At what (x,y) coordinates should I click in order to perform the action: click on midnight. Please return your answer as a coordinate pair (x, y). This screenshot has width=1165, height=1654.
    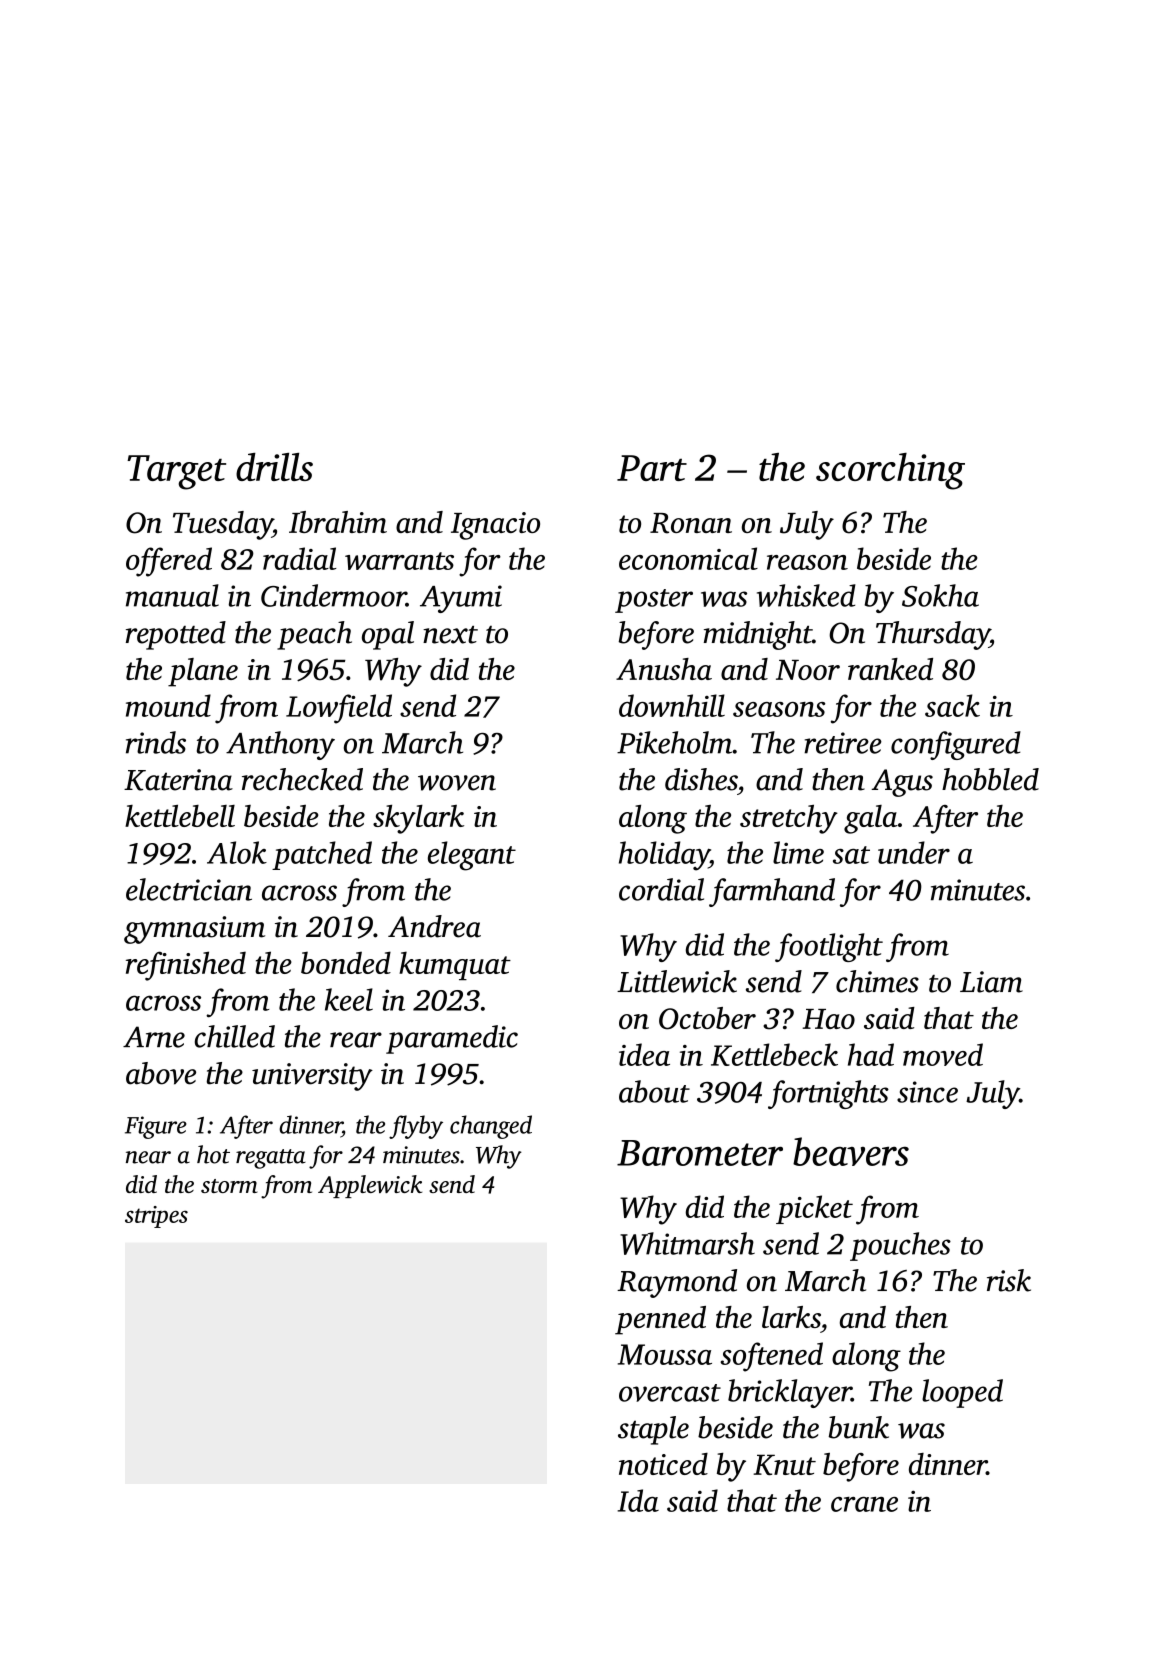
    Looking at the image, I should click on (758, 635).
